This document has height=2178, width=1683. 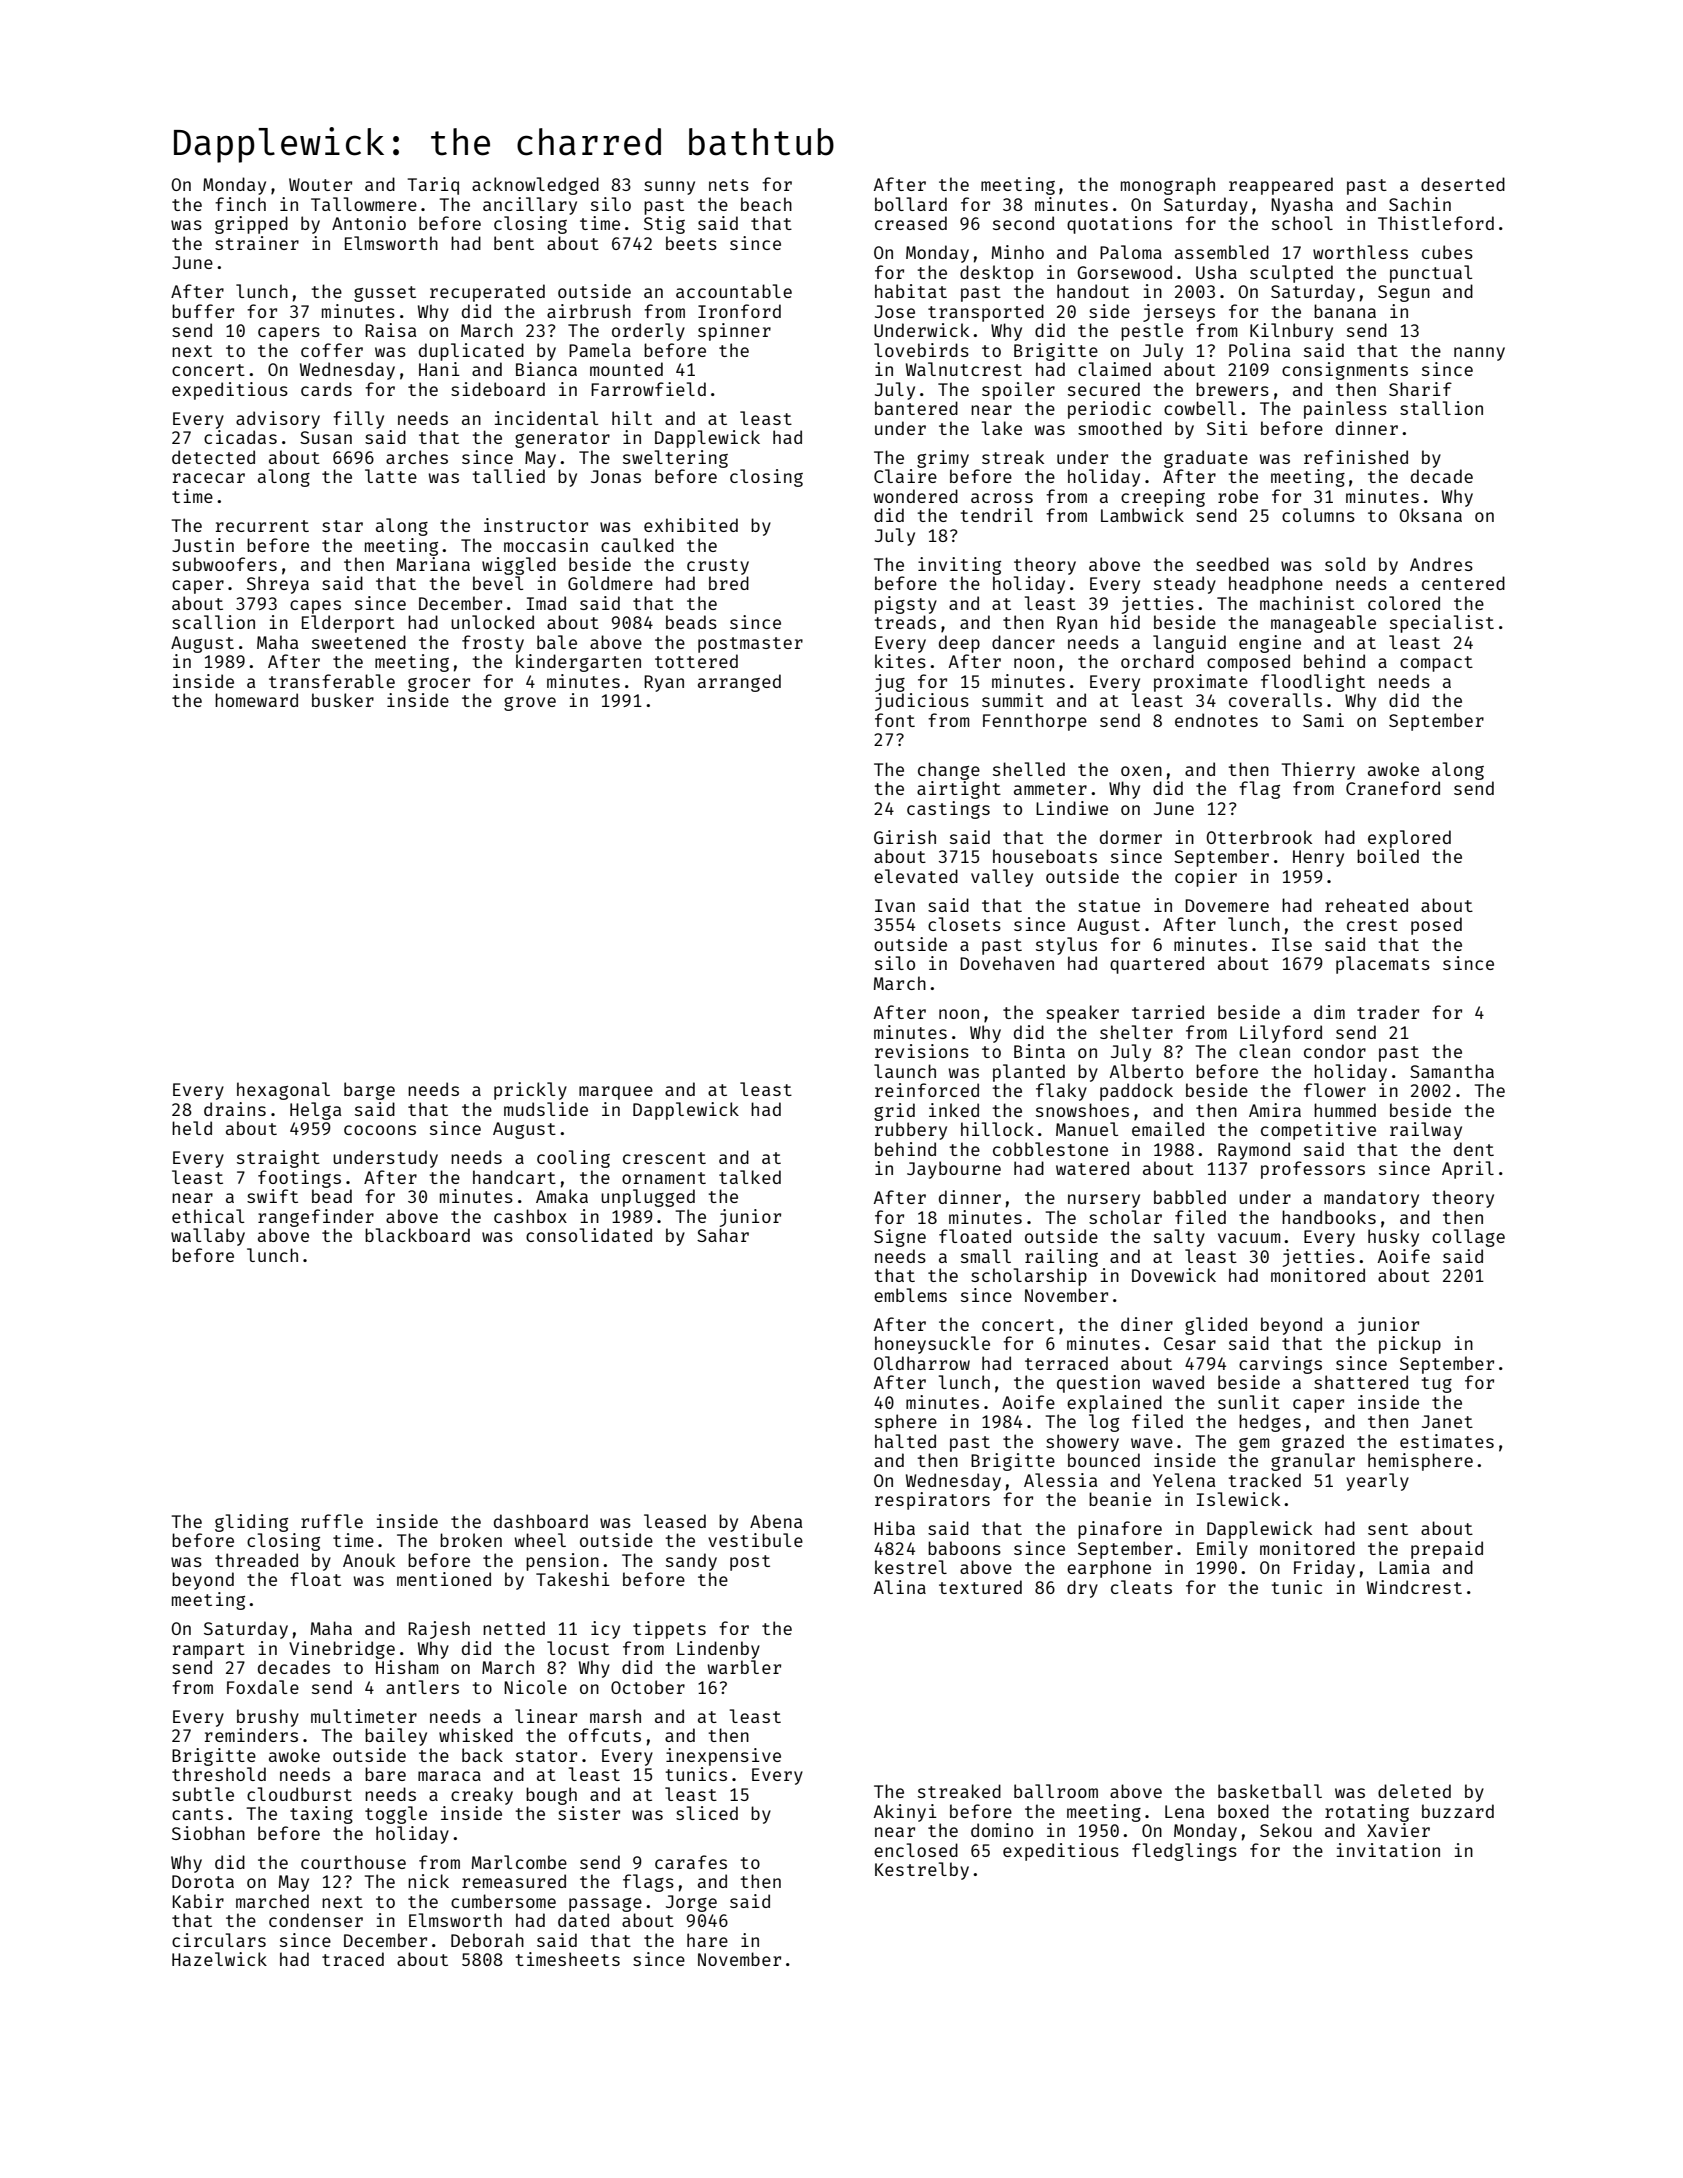 What do you see at coordinates (320, 184) in the document?
I see `Wouter` at bounding box center [320, 184].
